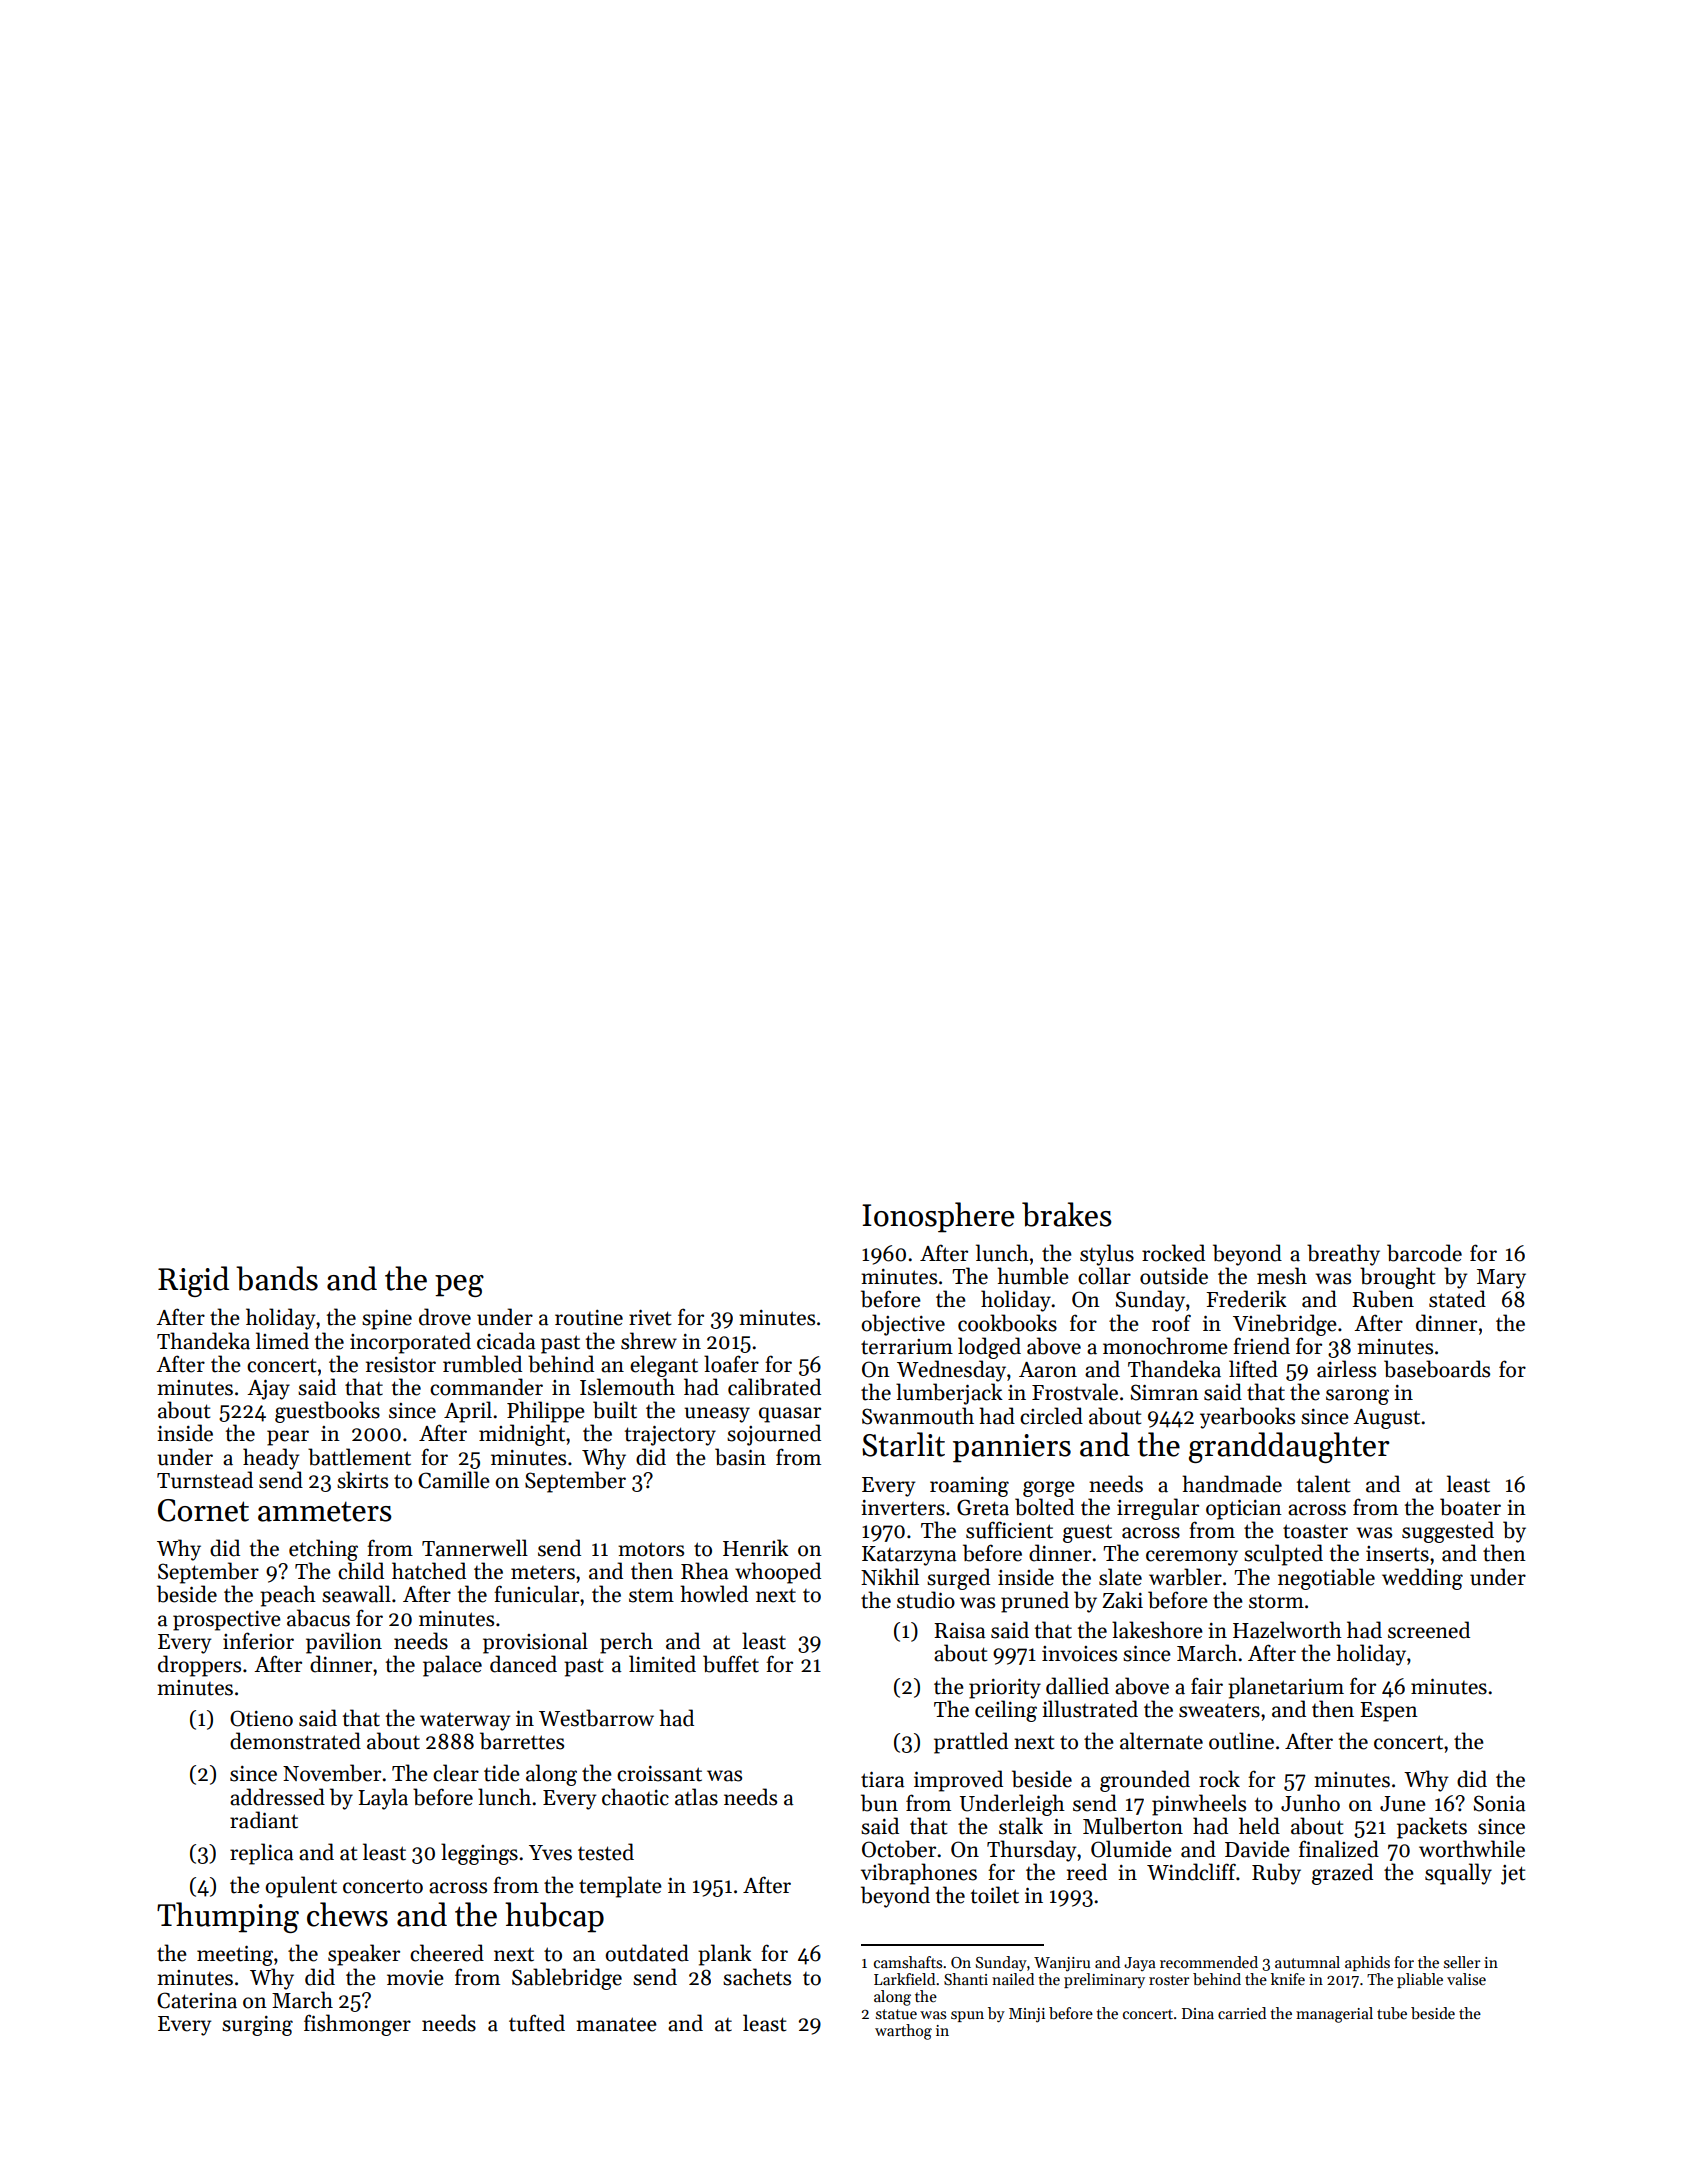  Describe the element at coordinates (903, 1444) in the screenshot. I see `Starlit` at that location.
